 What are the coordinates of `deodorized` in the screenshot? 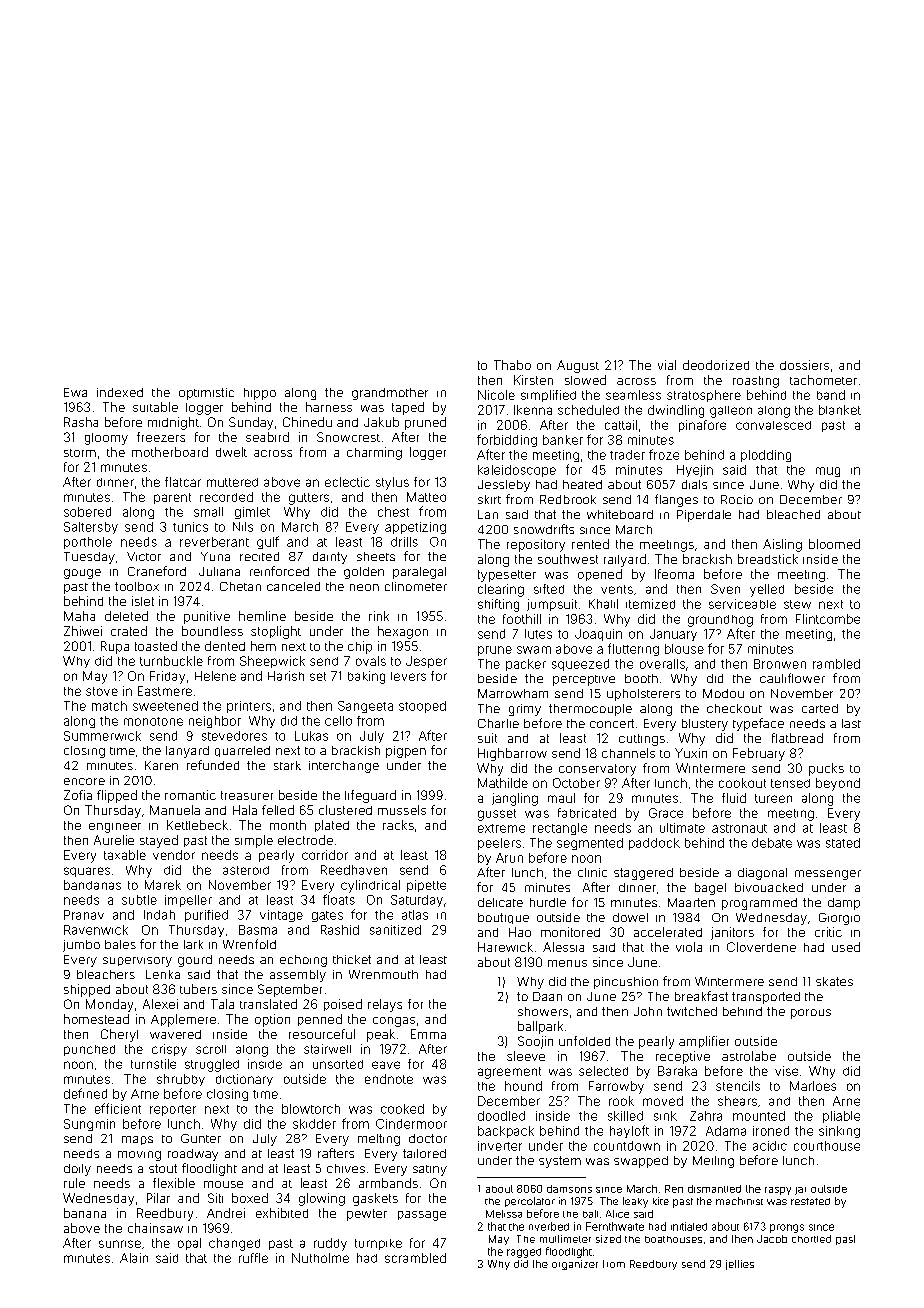 It's located at (716, 365).
